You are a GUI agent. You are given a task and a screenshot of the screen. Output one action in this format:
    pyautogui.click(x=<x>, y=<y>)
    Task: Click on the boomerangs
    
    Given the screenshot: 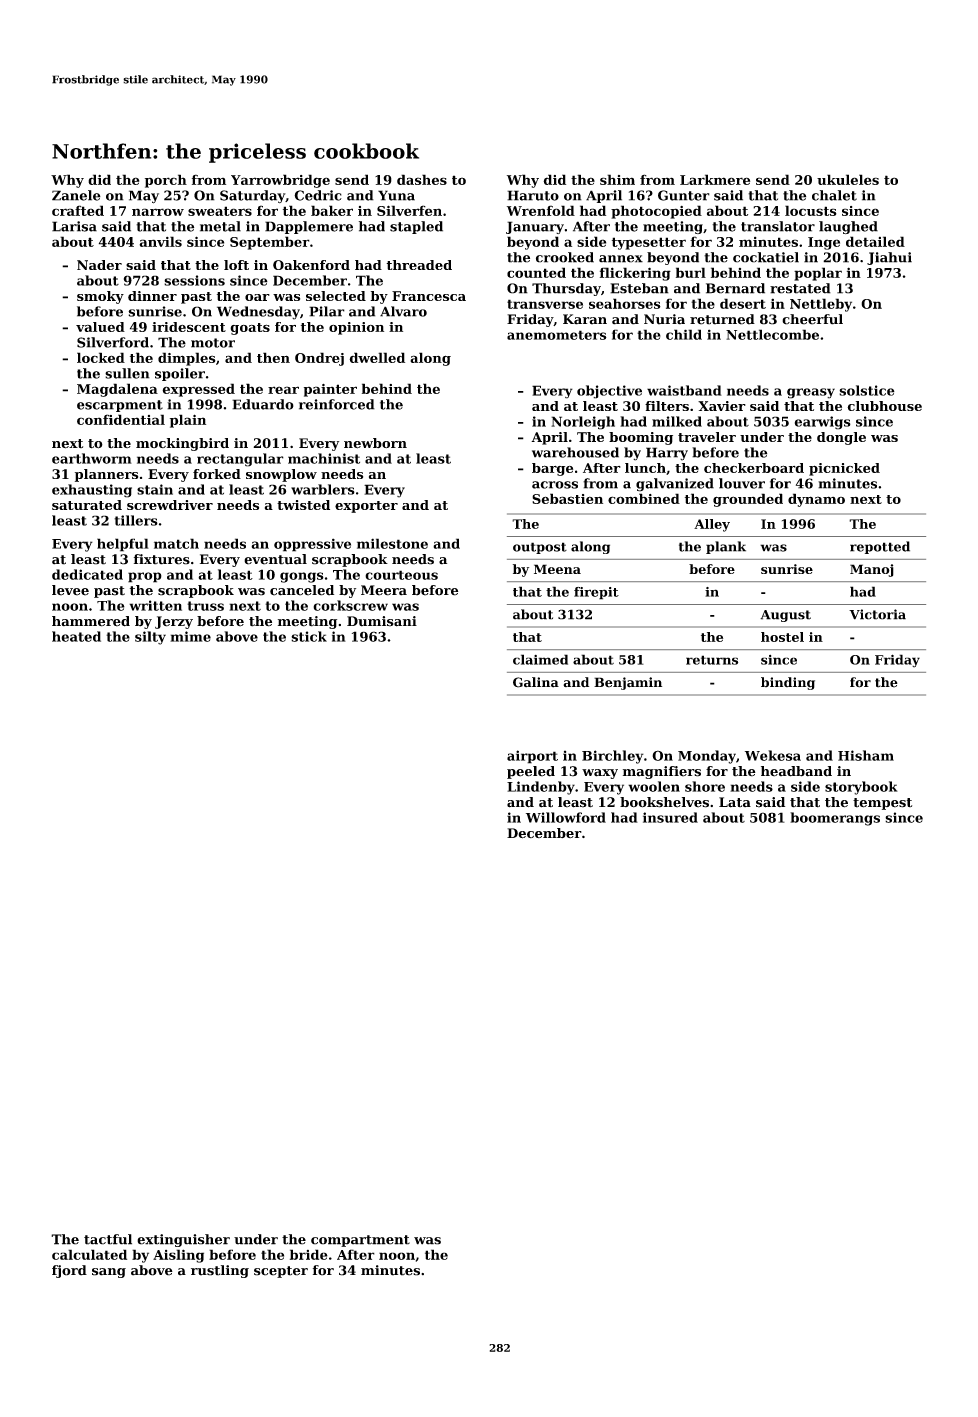 What is the action you would take?
    pyautogui.click(x=835, y=819)
